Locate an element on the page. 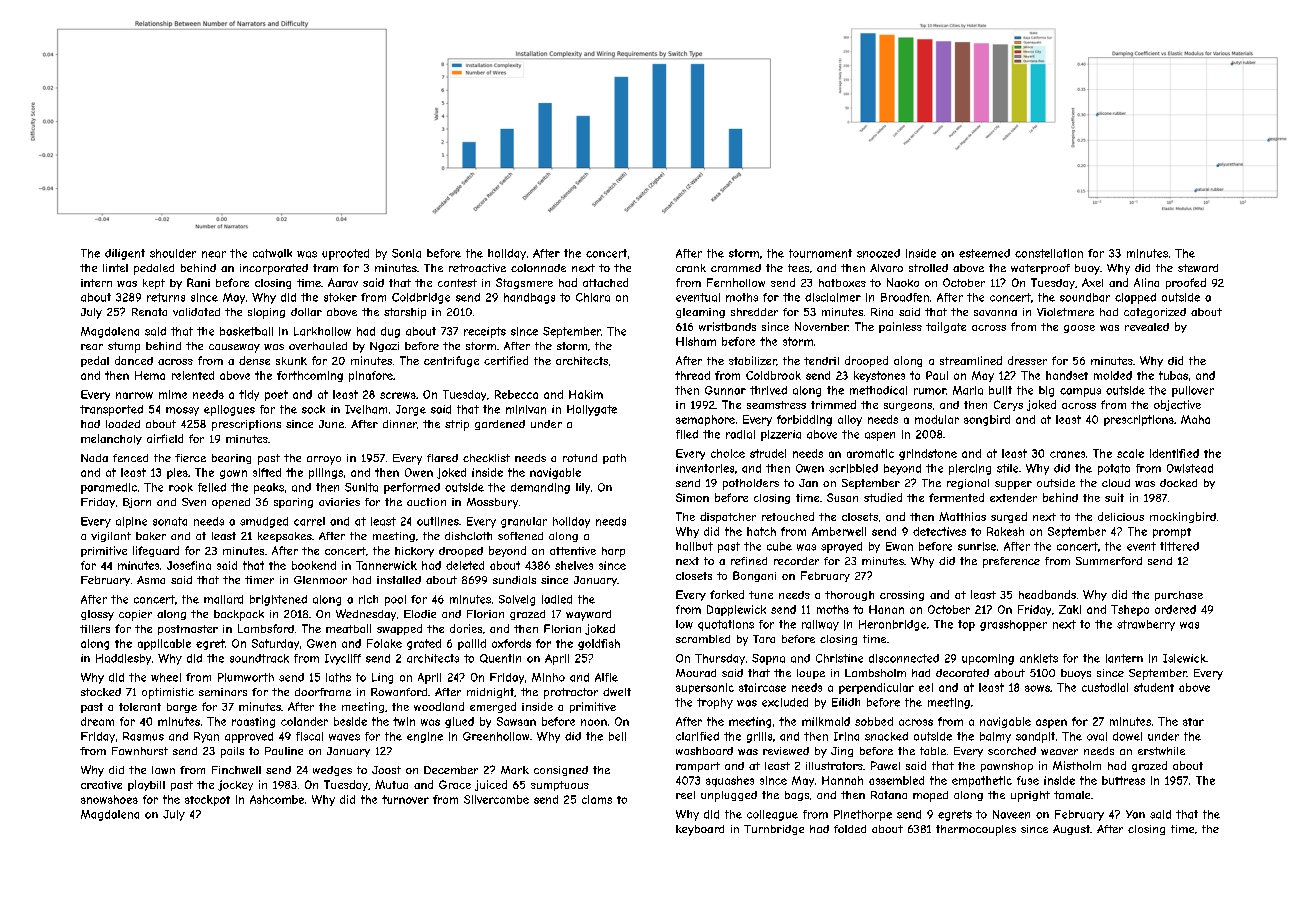 The height and width of the page is (924, 1308). steward is located at coordinates (1198, 268).
